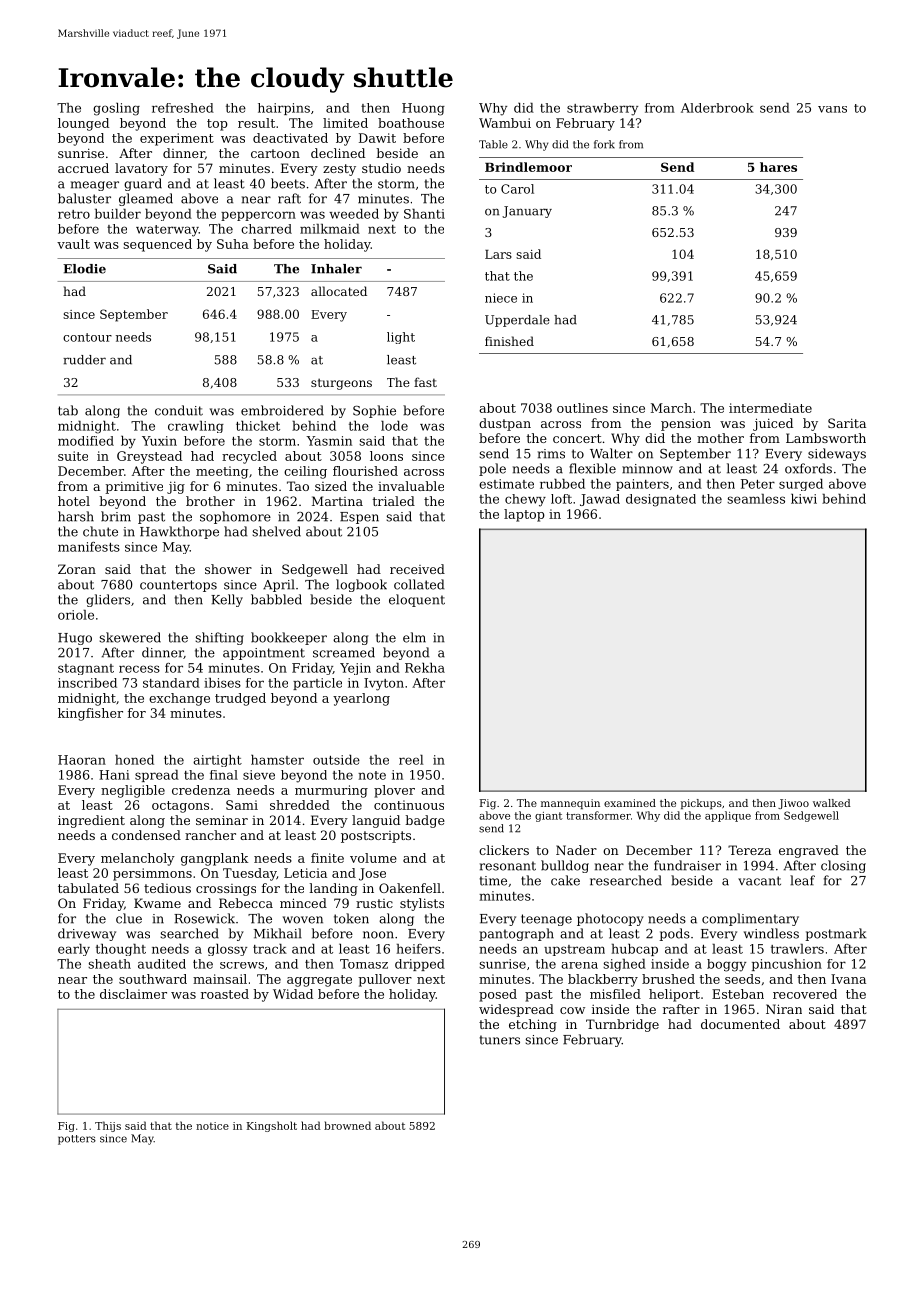  What do you see at coordinates (793, 804) in the screenshot?
I see `Jiwoo` at bounding box center [793, 804].
